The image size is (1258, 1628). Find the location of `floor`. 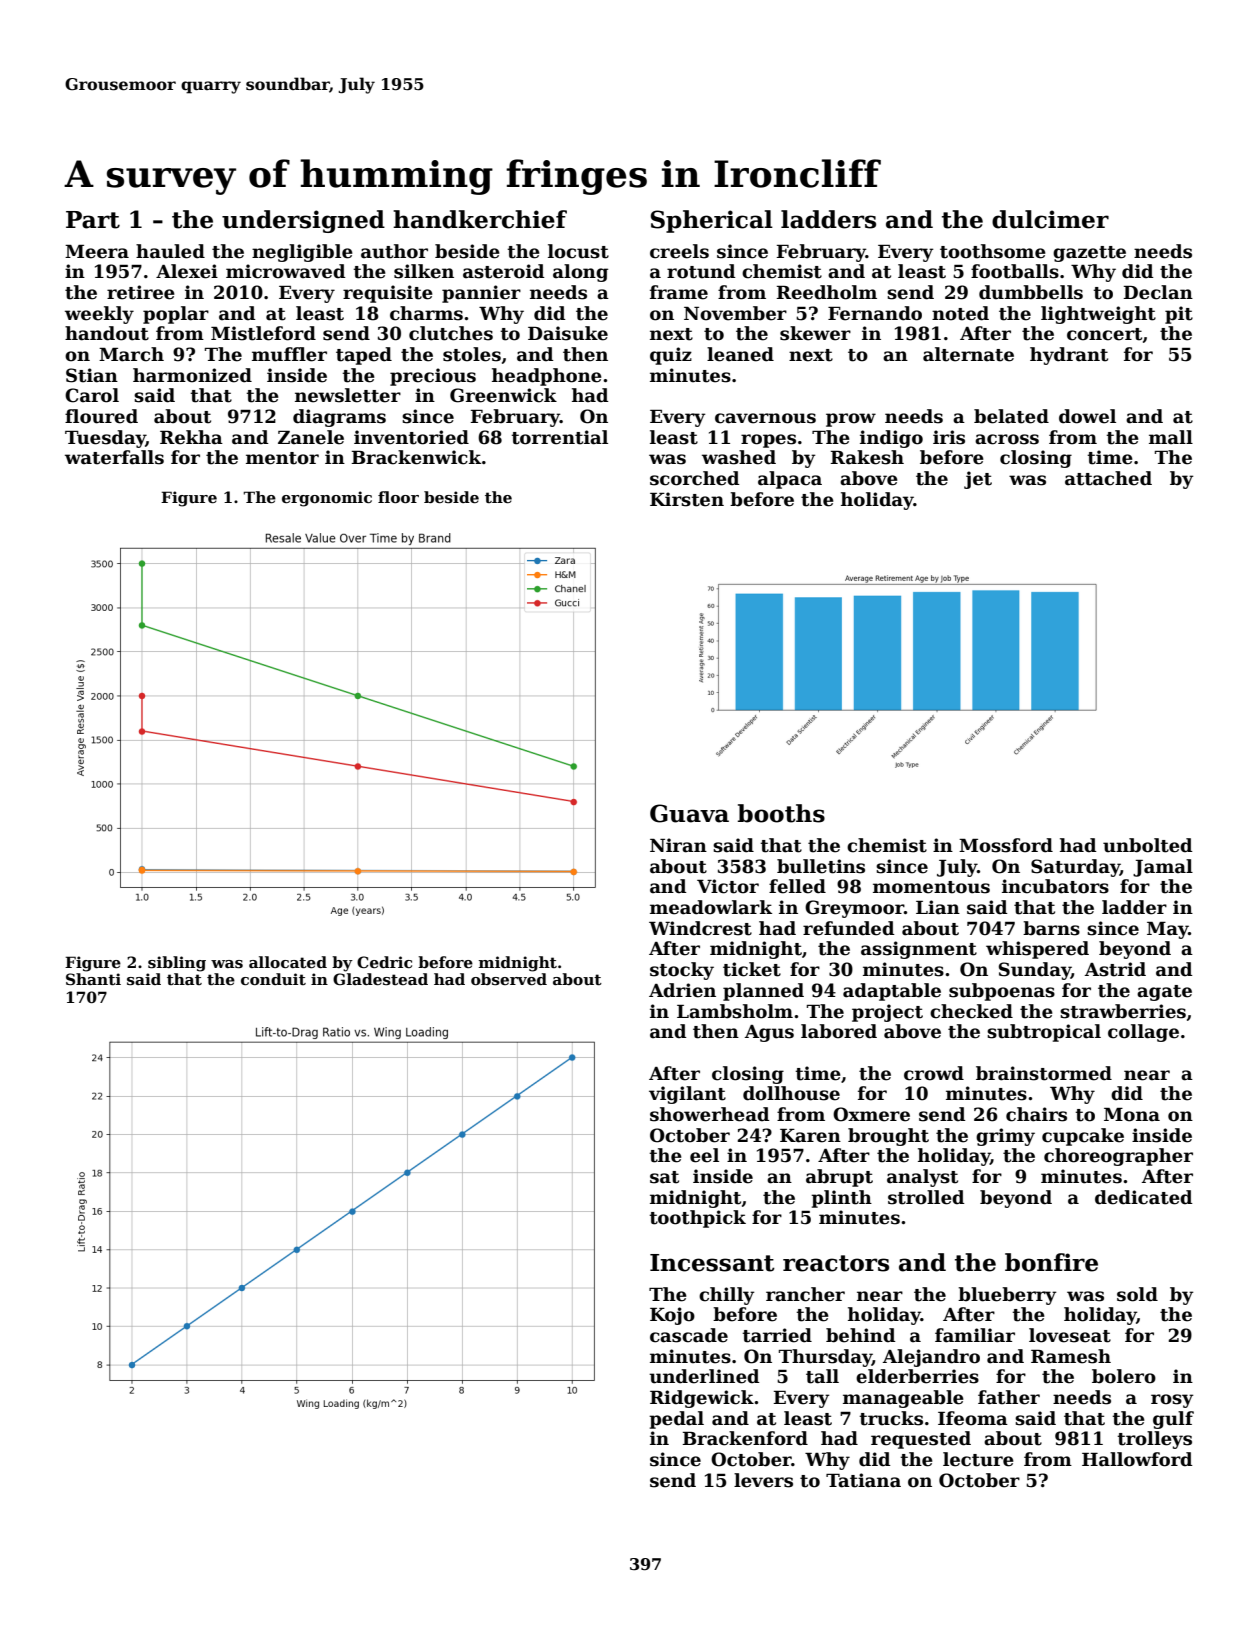

floor is located at coordinates (398, 497).
